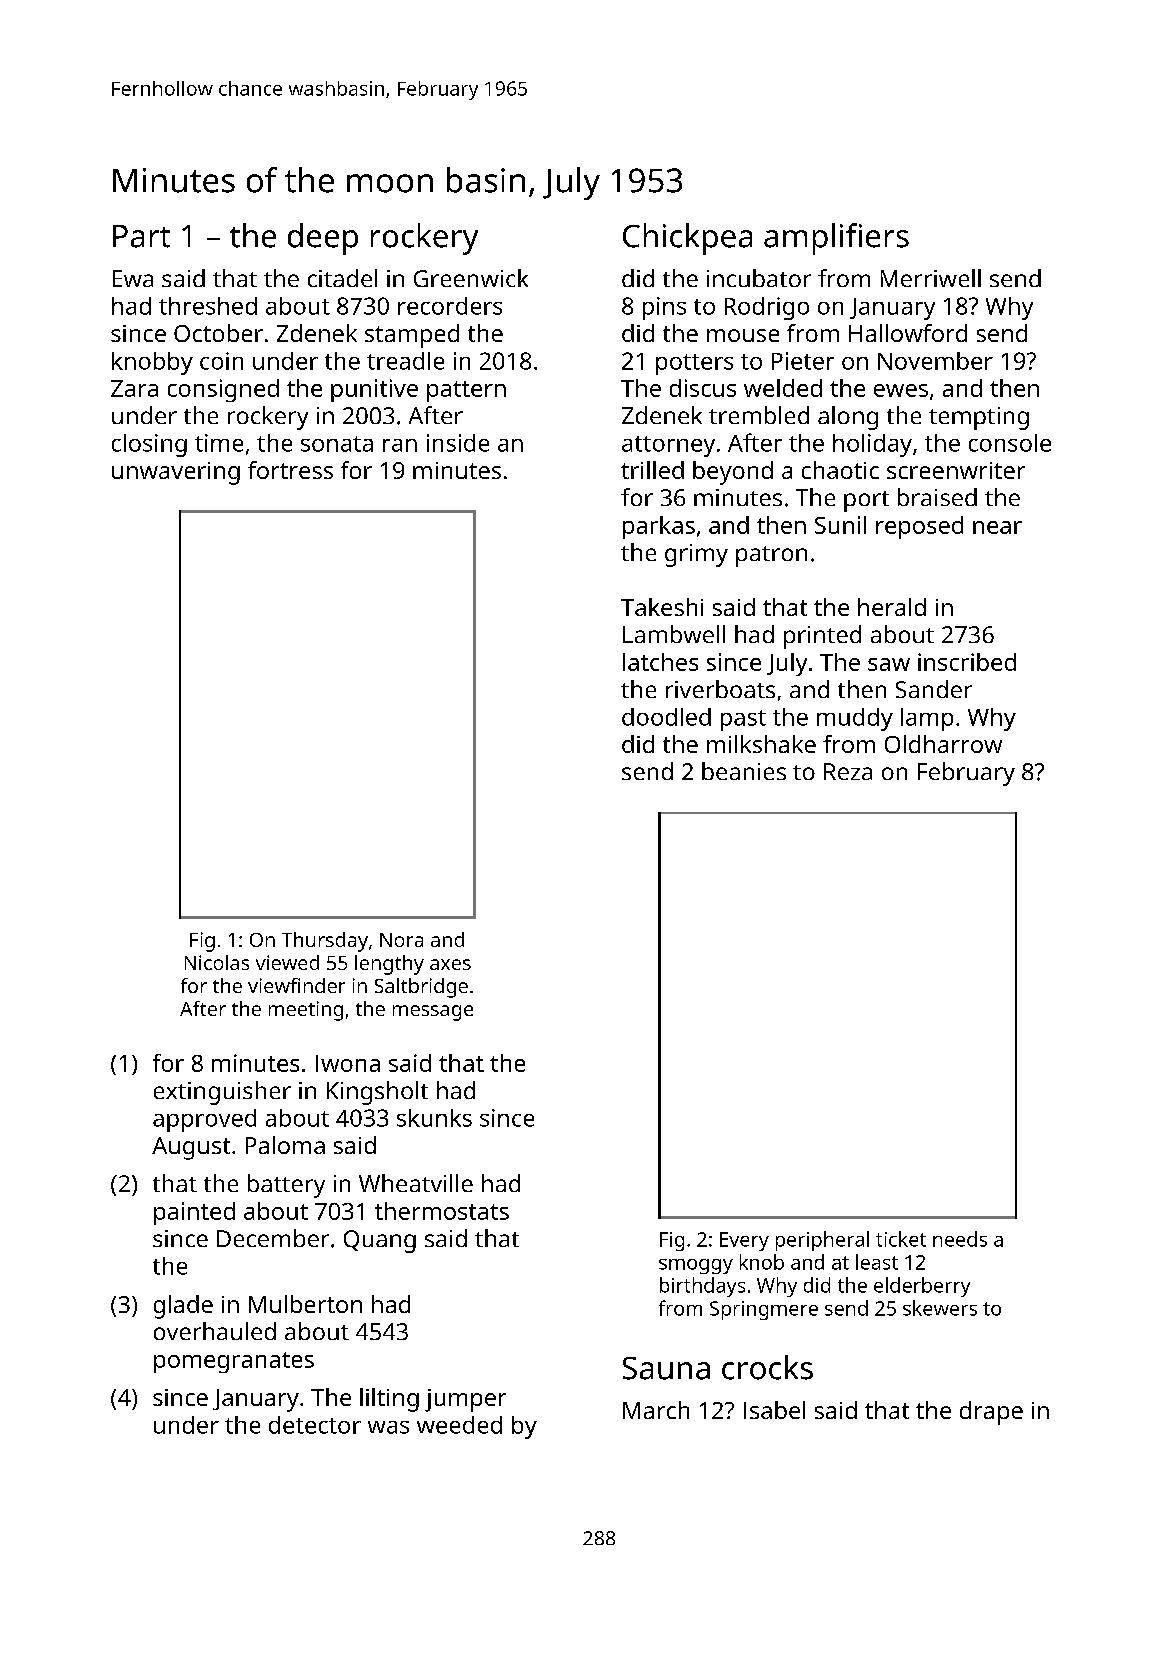 The height and width of the screenshot is (1654, 1165). What do you see at coordinates (433, 1013) in the screenshot?
I see `message` at bounding box center [433, 1013].
